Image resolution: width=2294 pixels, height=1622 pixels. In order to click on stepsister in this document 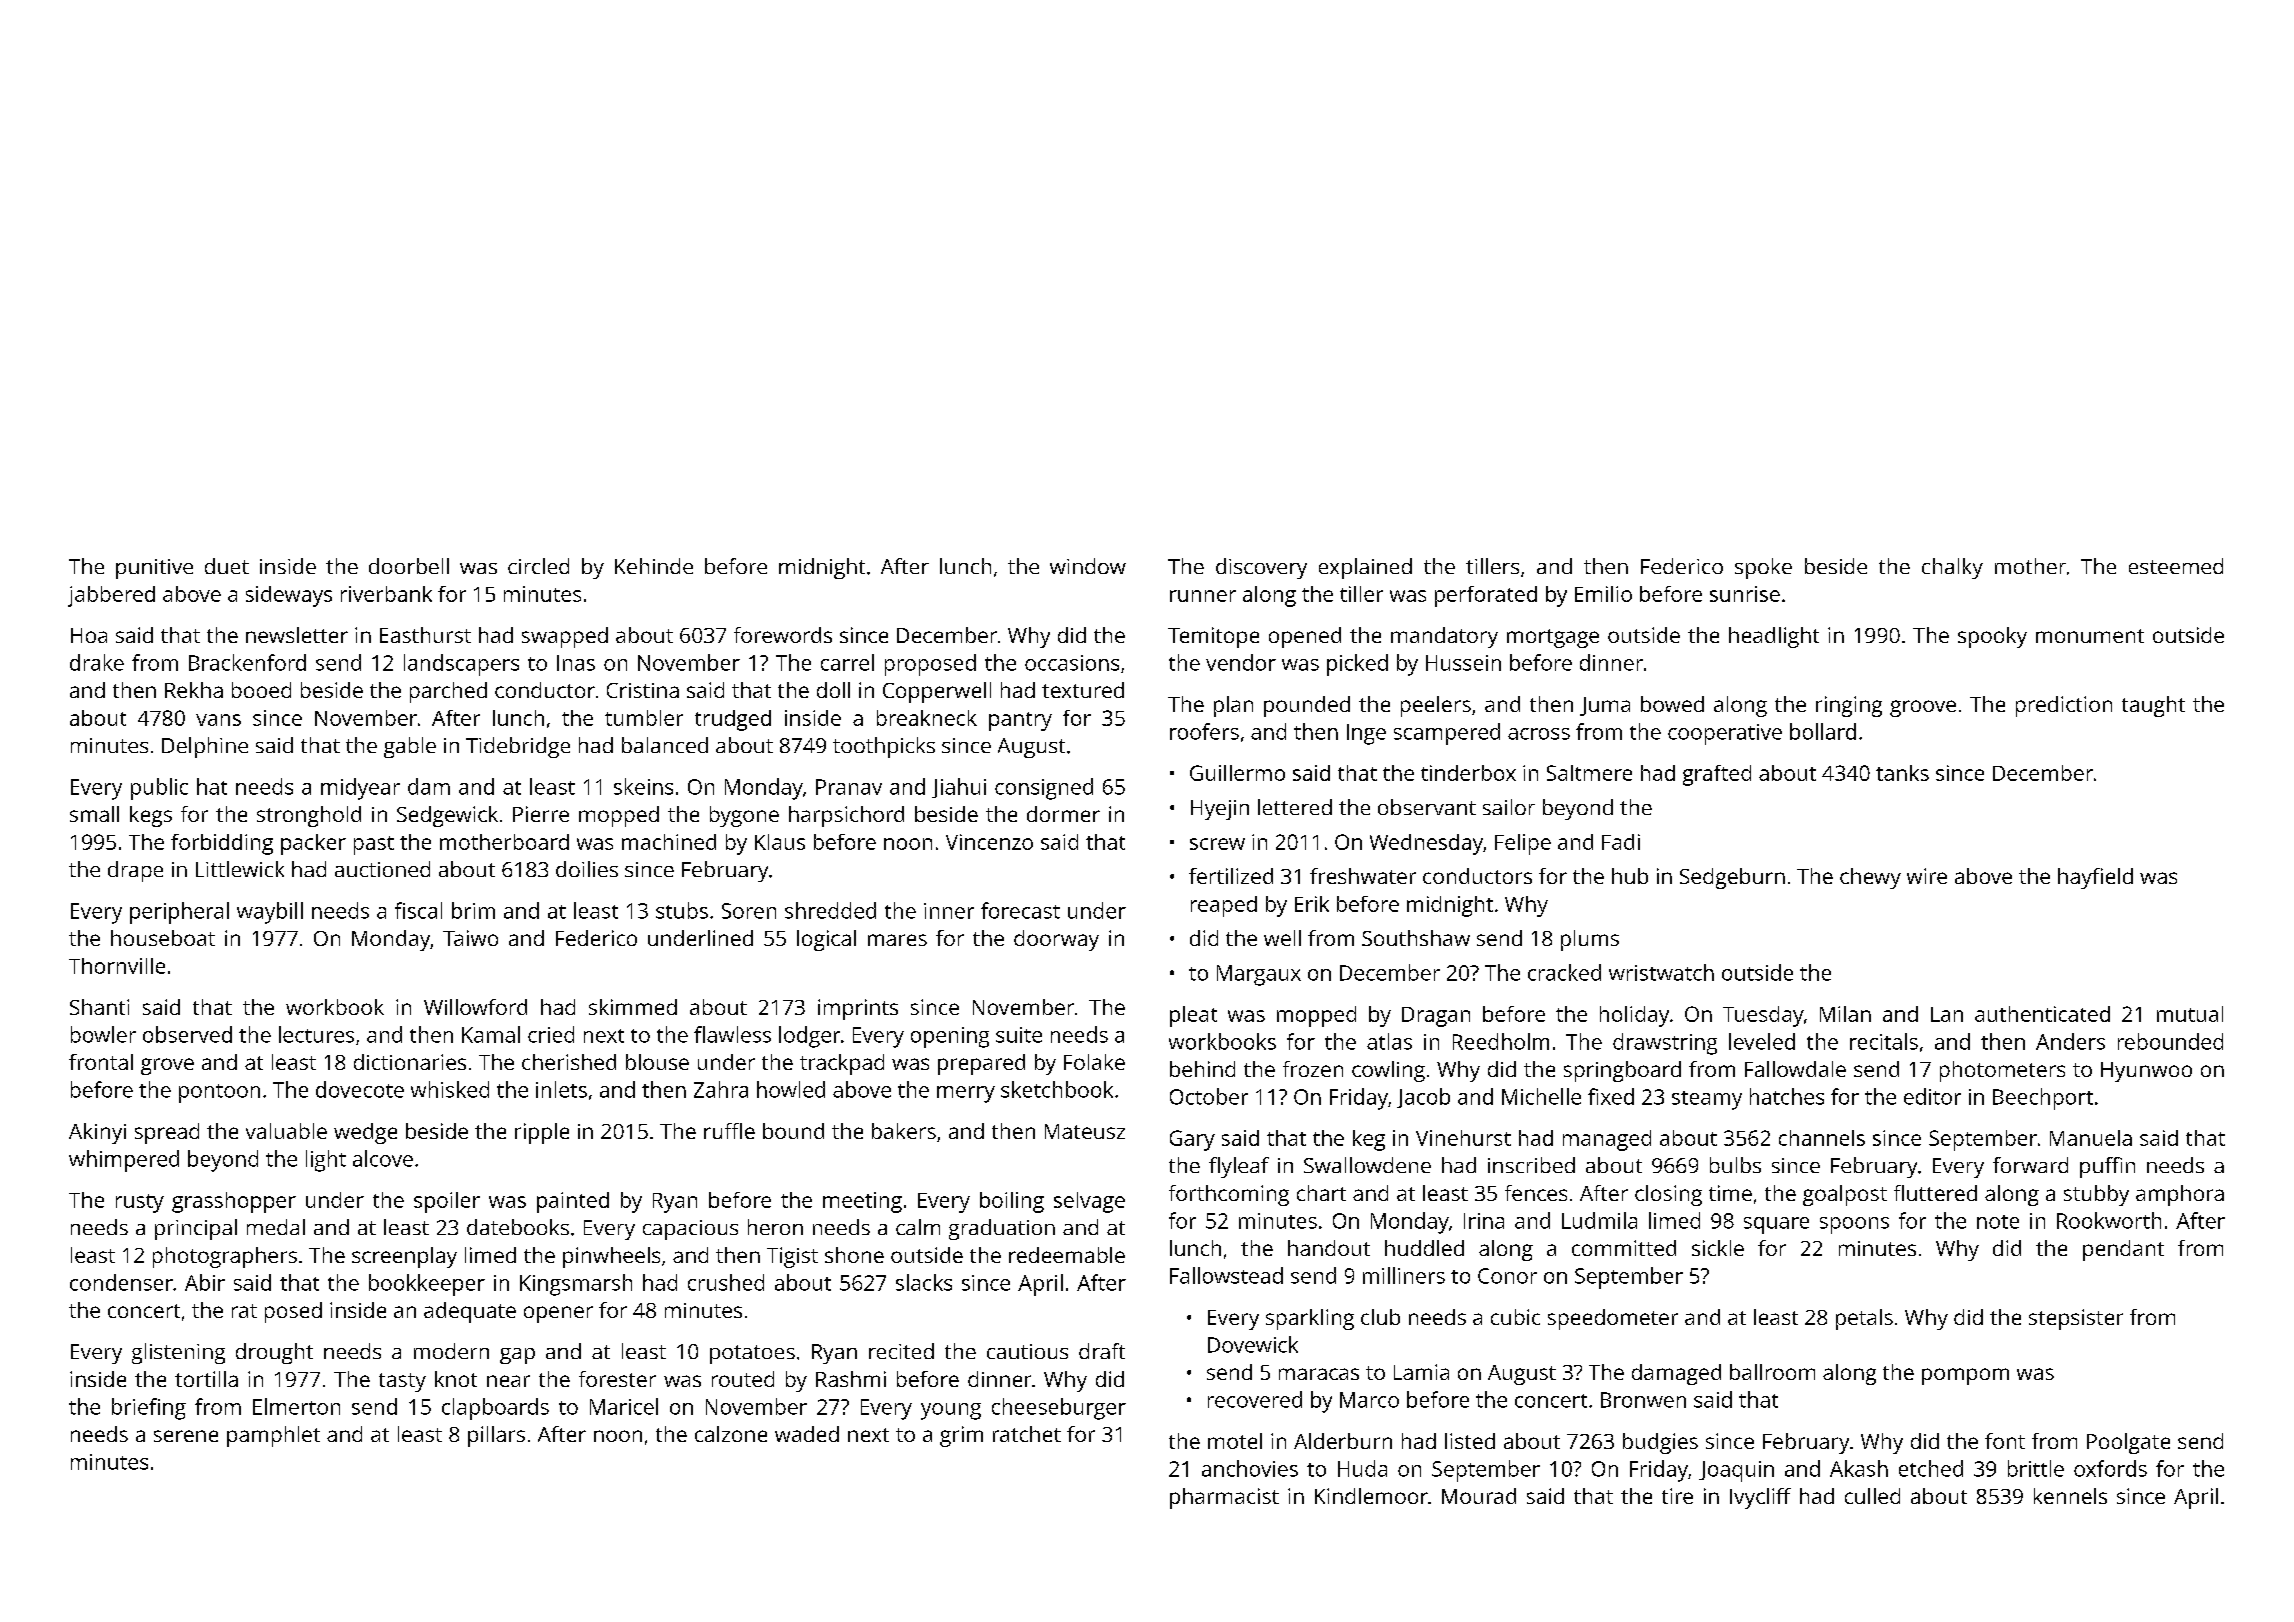, I will do `click(2076, 1319)`.
